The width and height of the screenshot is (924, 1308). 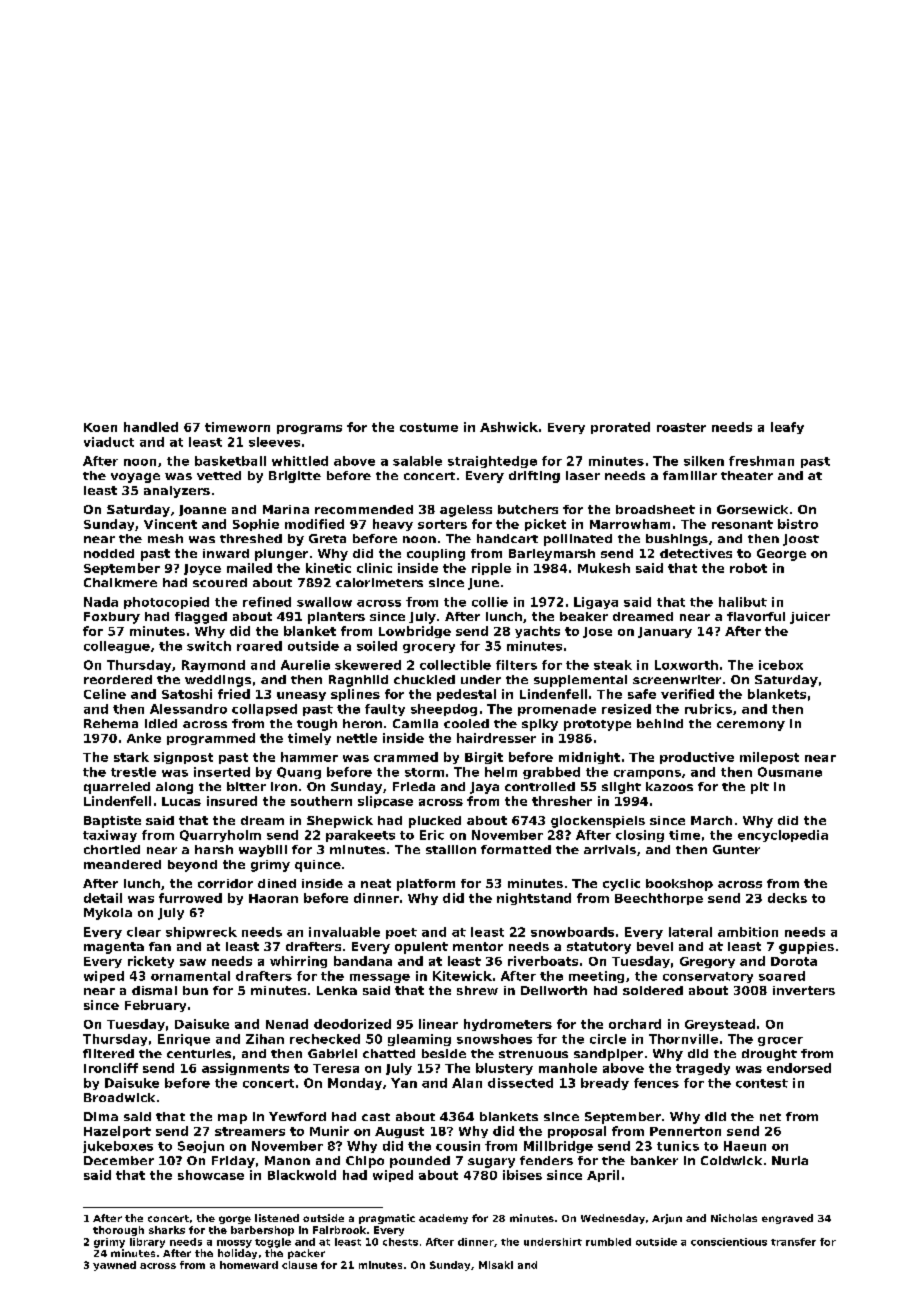 What do you see at coordinates (213, 666) in the screenshot?
I see `Raymond` at bounding box center [213, 666].
